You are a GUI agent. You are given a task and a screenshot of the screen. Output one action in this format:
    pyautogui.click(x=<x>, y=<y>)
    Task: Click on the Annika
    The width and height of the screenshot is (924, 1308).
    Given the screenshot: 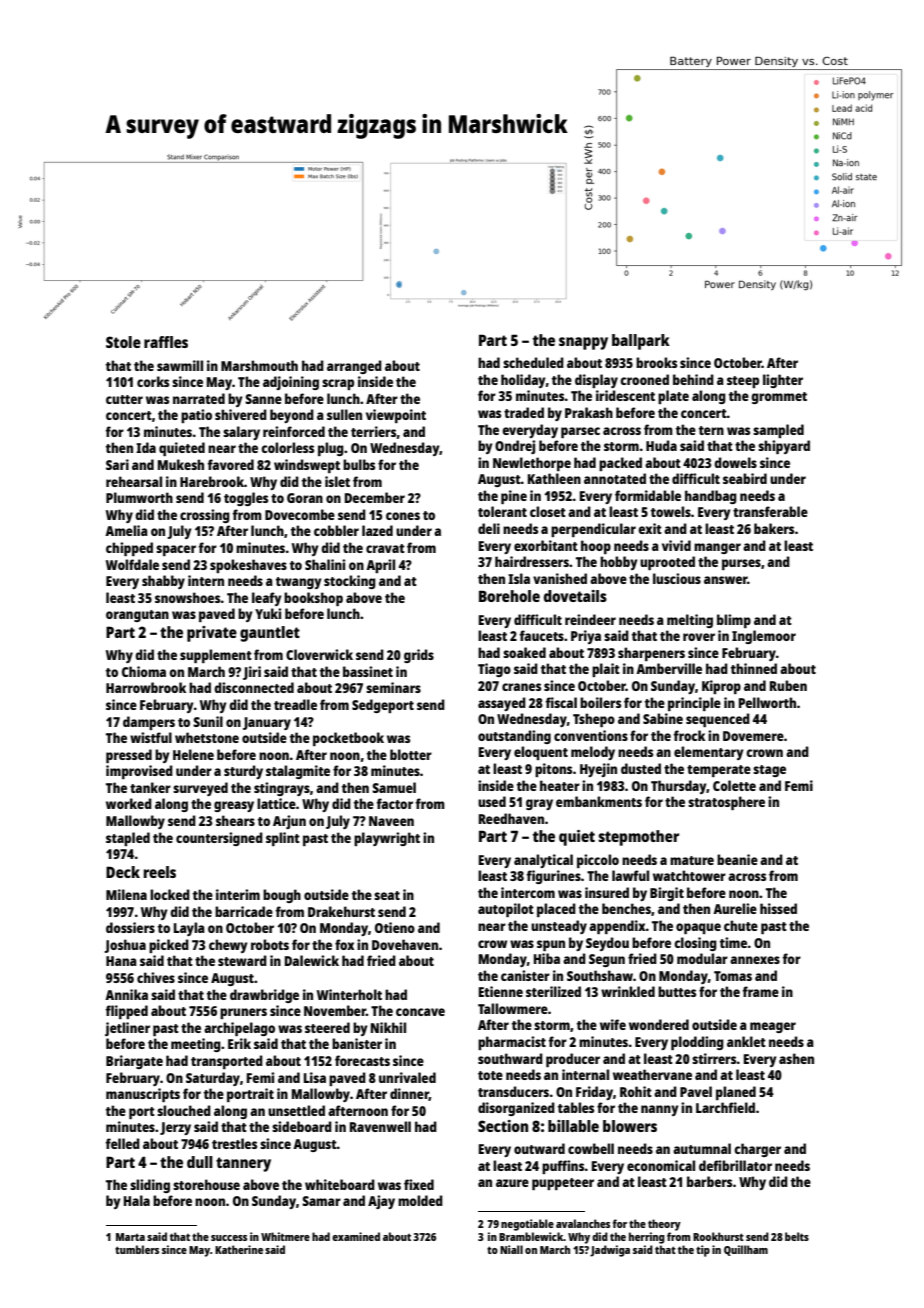 What is the action you would take?
    pyautogui.click(x=126, y=994)
